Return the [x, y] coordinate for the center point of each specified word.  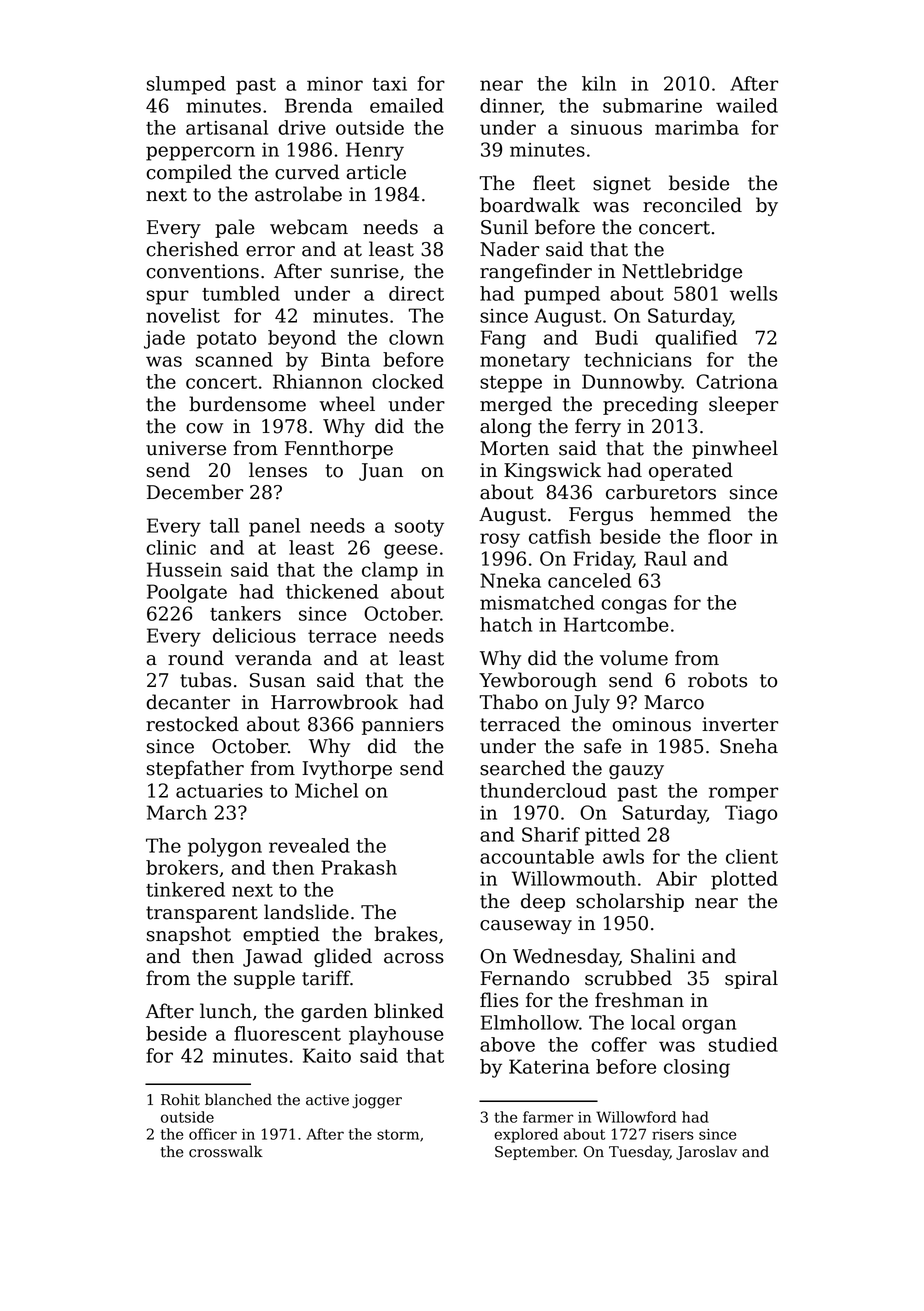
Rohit [180, 1099]
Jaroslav [706, 1152]
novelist [183, 315]
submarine [652, 105]
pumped [562, 295]
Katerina [549, 1066]
